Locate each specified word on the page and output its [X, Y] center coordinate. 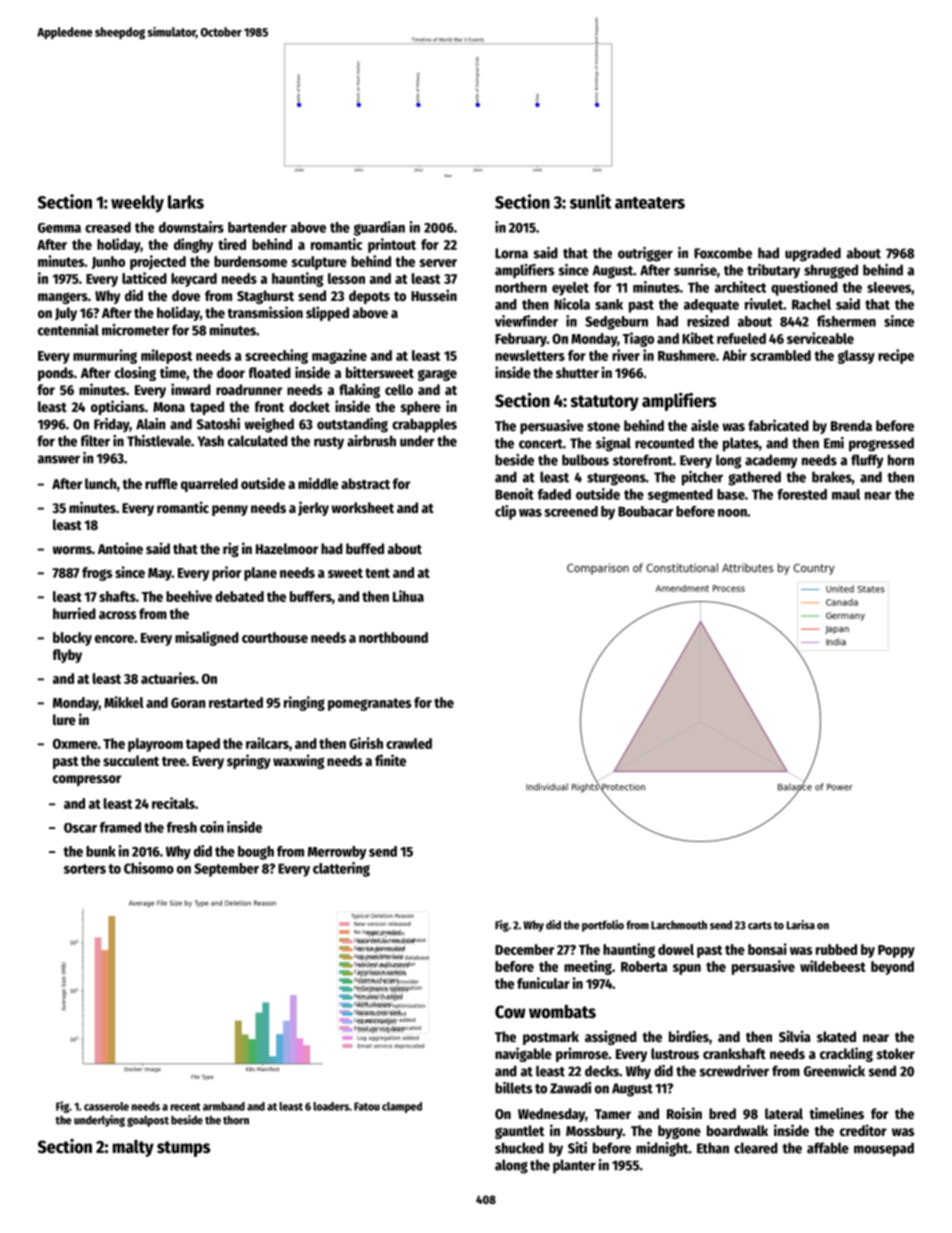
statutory [605, 403]
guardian [379, 228]
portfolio [603, 926]
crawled [409, 743]
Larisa [801, 925]
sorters [85, 869]
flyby [67, 656]
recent [185, 1107]
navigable [523, 1054]
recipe [896, 356]
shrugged [831, 271]
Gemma [59, 228]
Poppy [896, 951]
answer [59, 459]
